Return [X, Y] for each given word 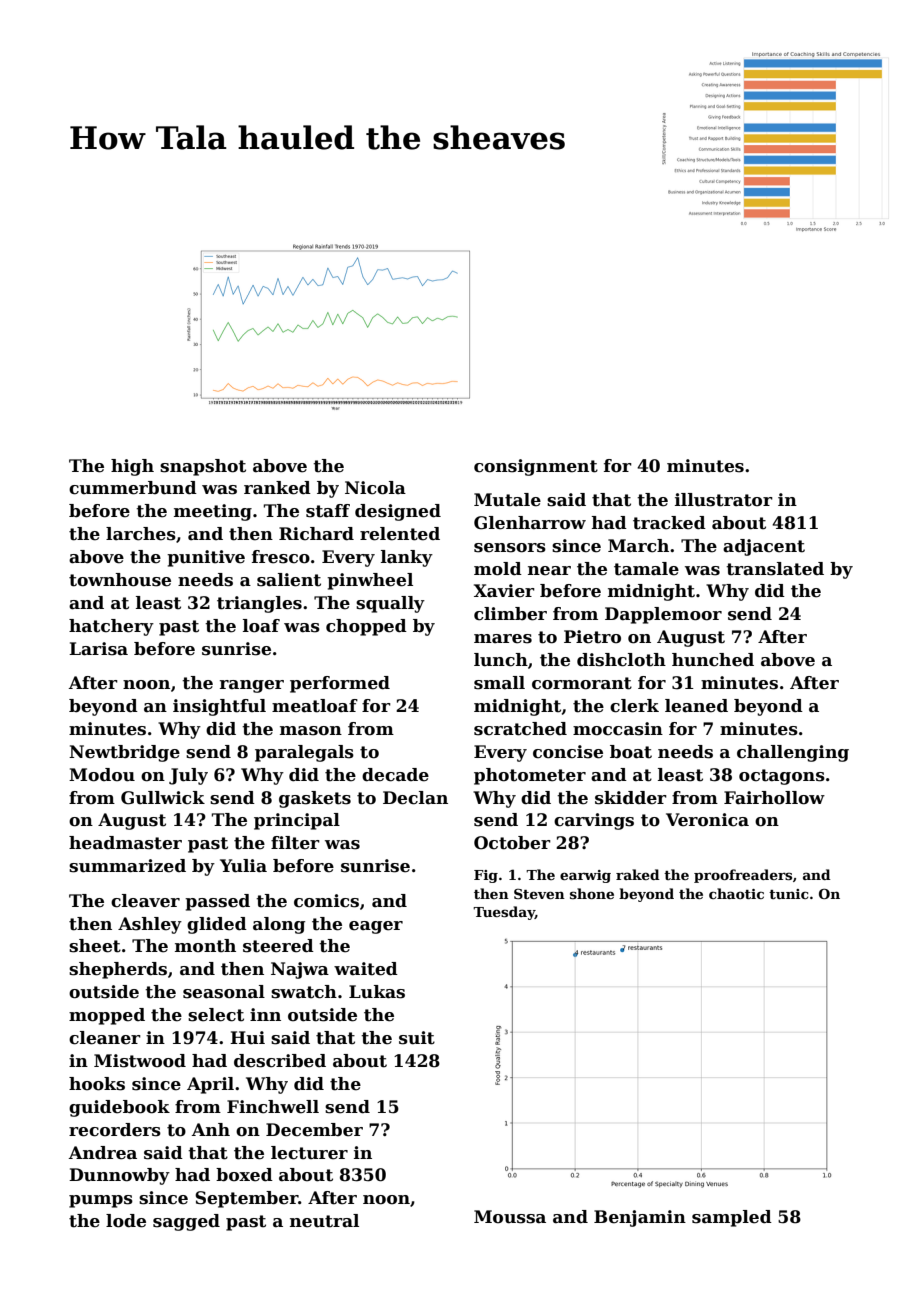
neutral [324, 1221]
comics [326, 901]
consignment [536, 467]
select [216, 1015]
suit [417, 1038]
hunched [713, 660]
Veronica [707, 820]
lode [126, 1221]
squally [390, 604]
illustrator [724, 500]
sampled [732, 1218]
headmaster [125, 843]
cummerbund [133, 488]
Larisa [98, 649]
